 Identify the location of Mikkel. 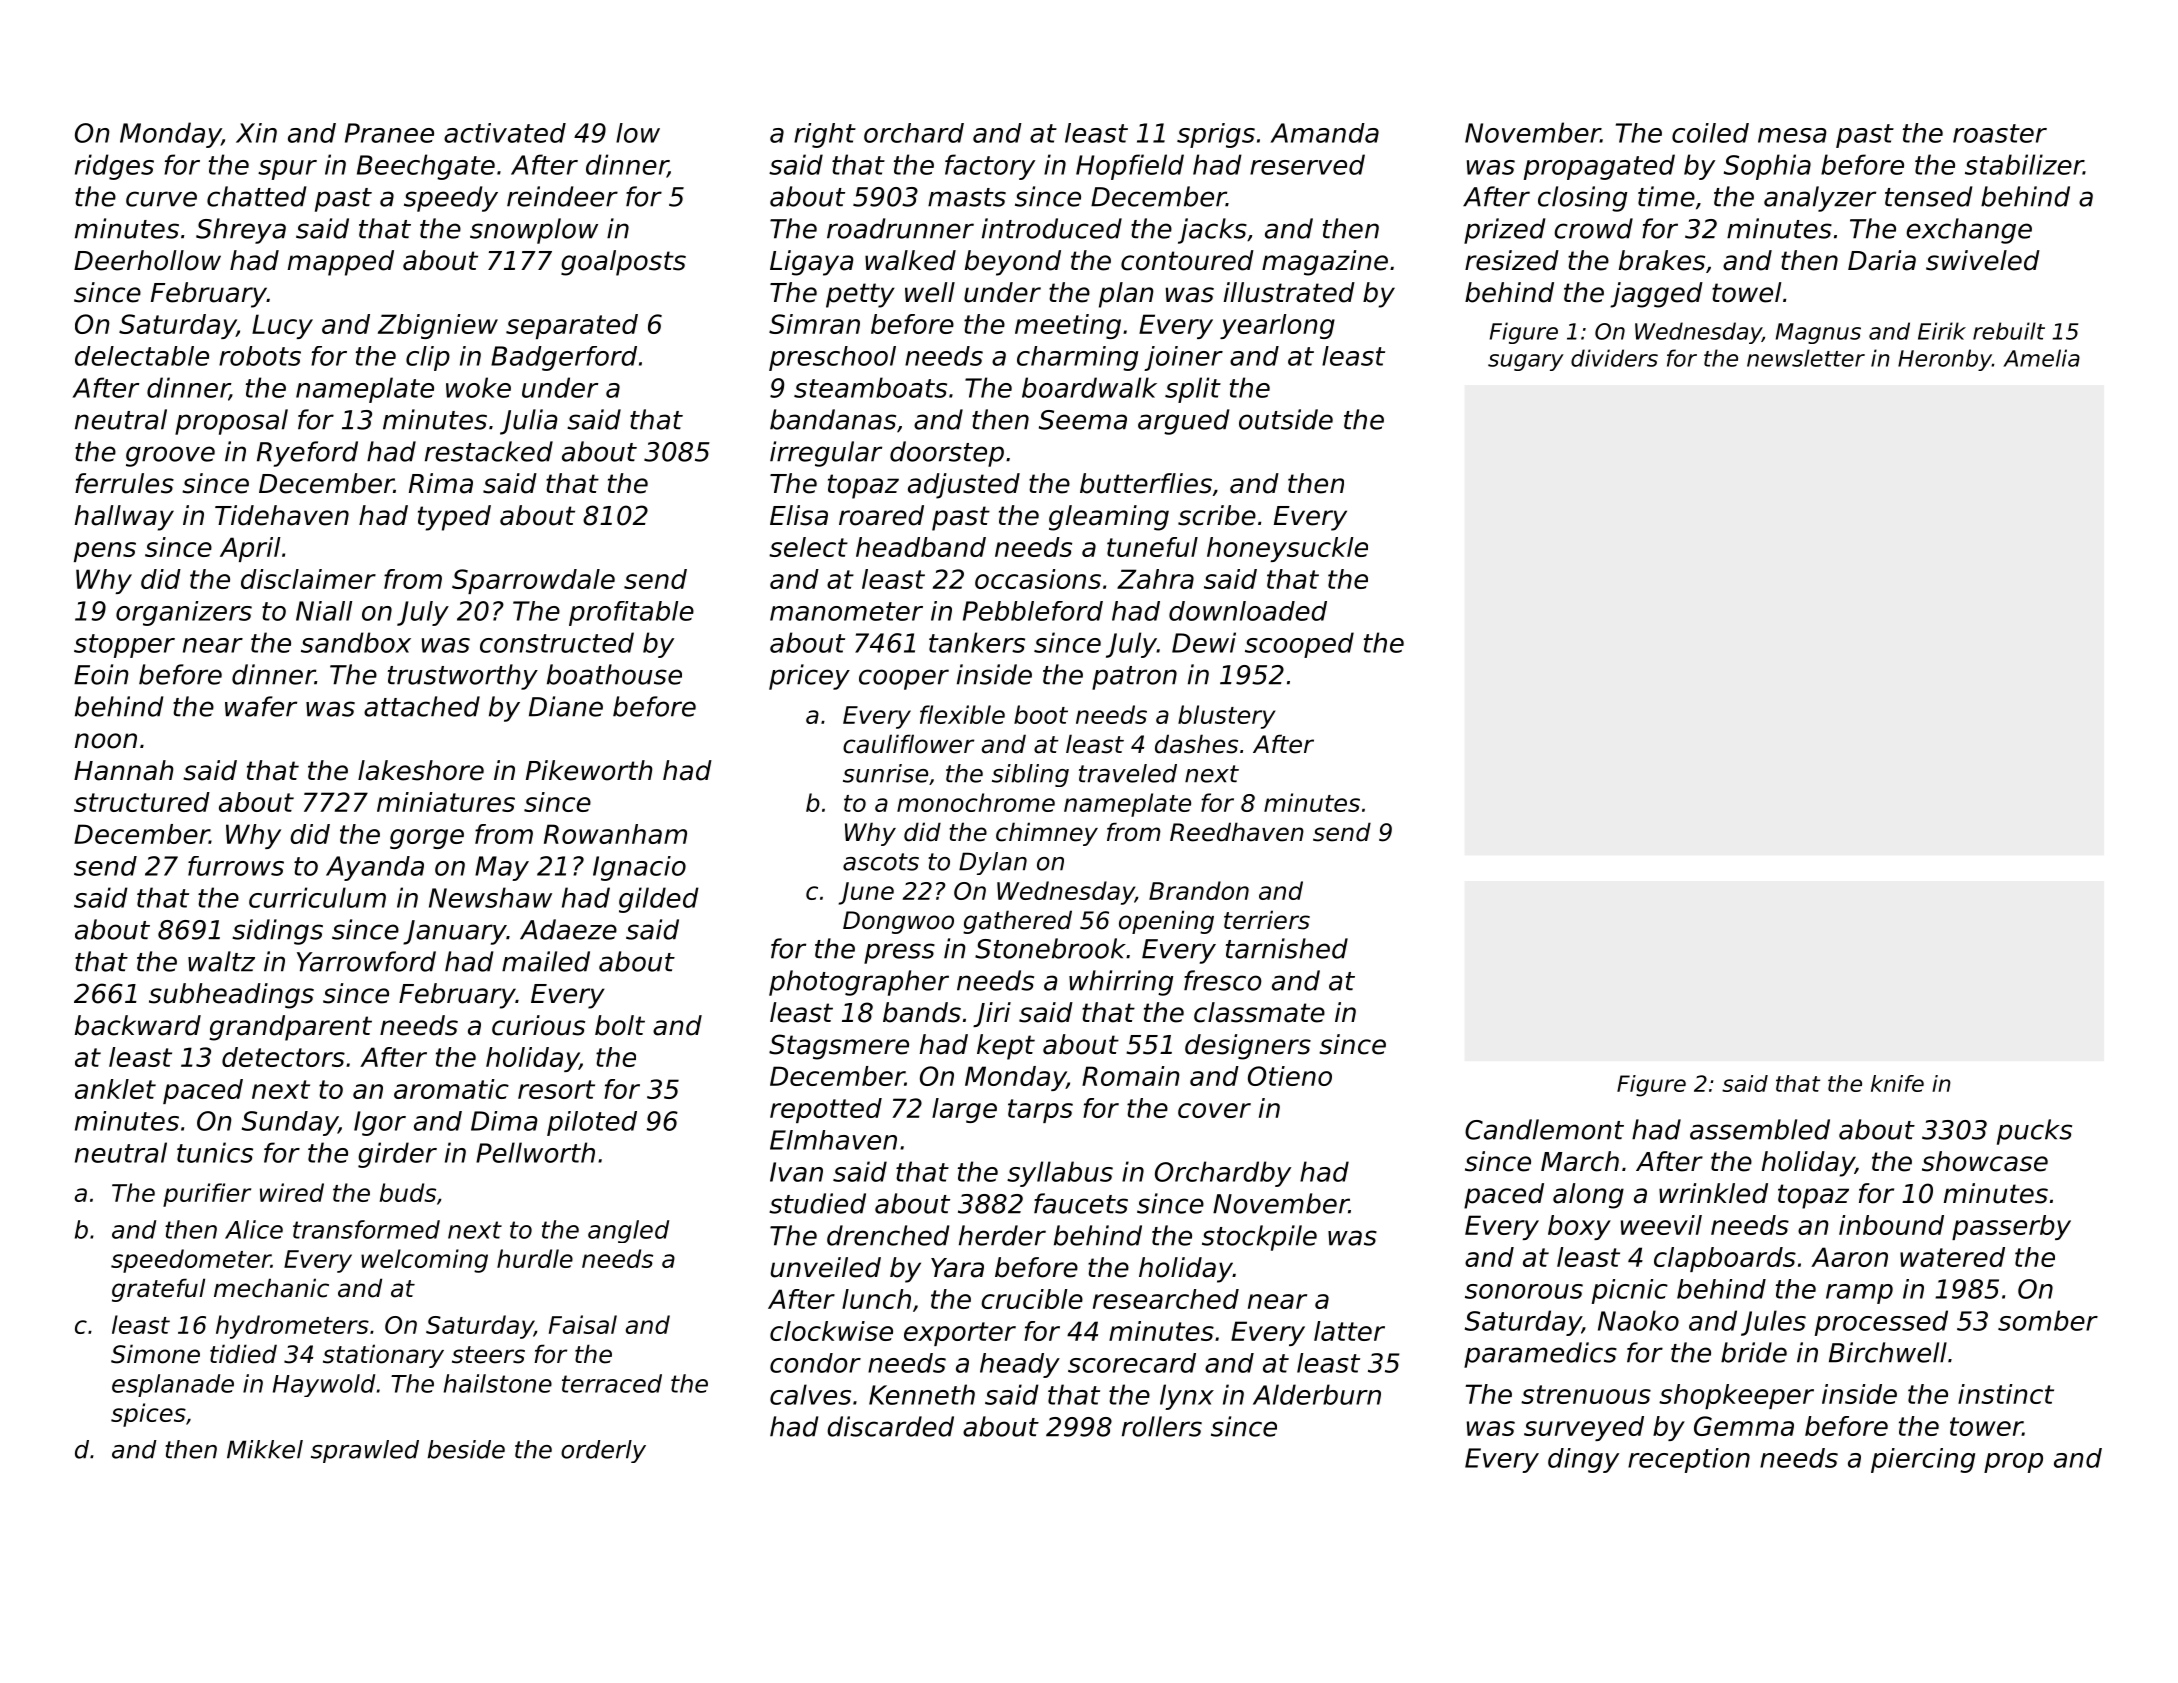
(265, 1449).
